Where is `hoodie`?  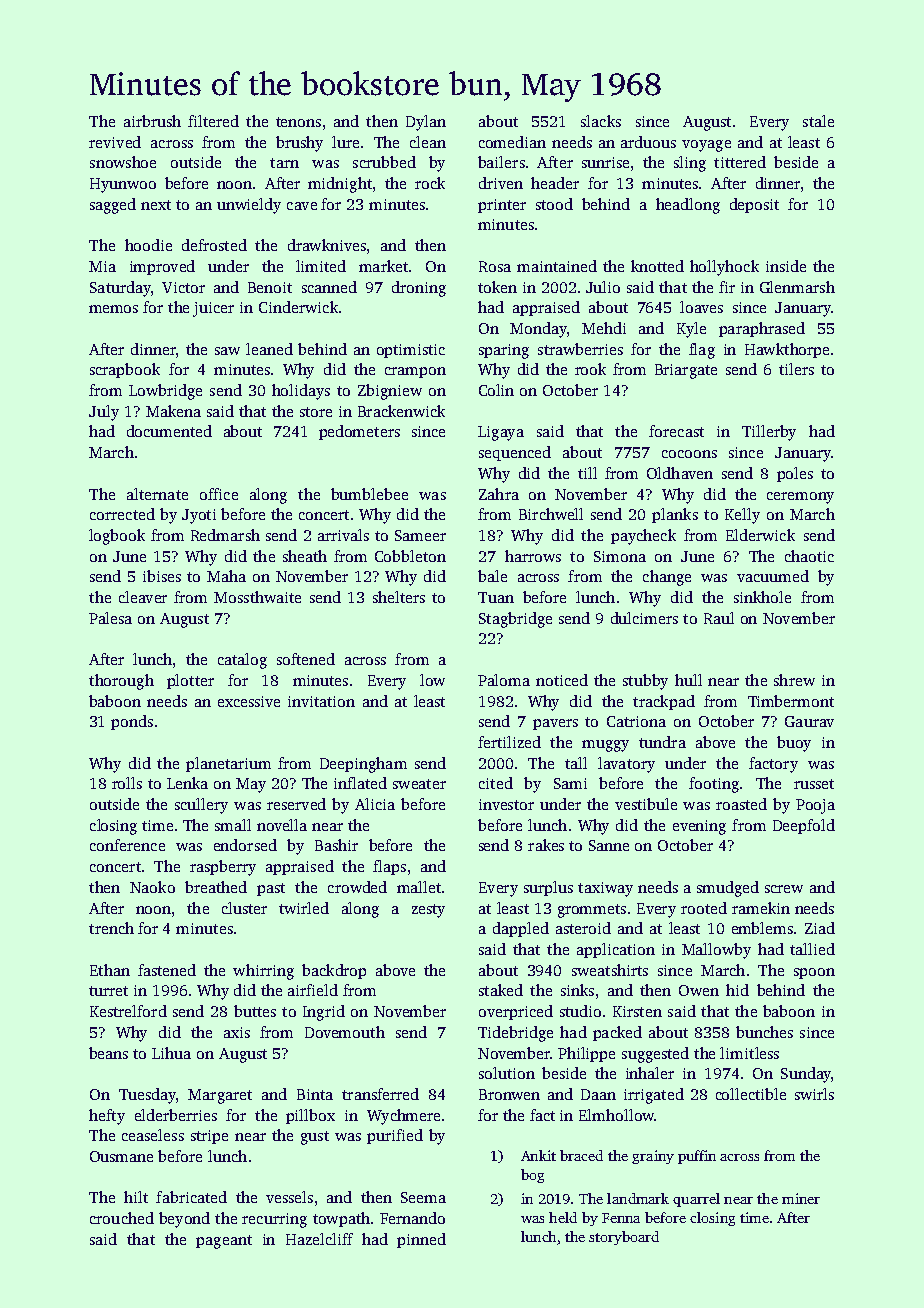
hoodie is located at coordinates (148, 245).
